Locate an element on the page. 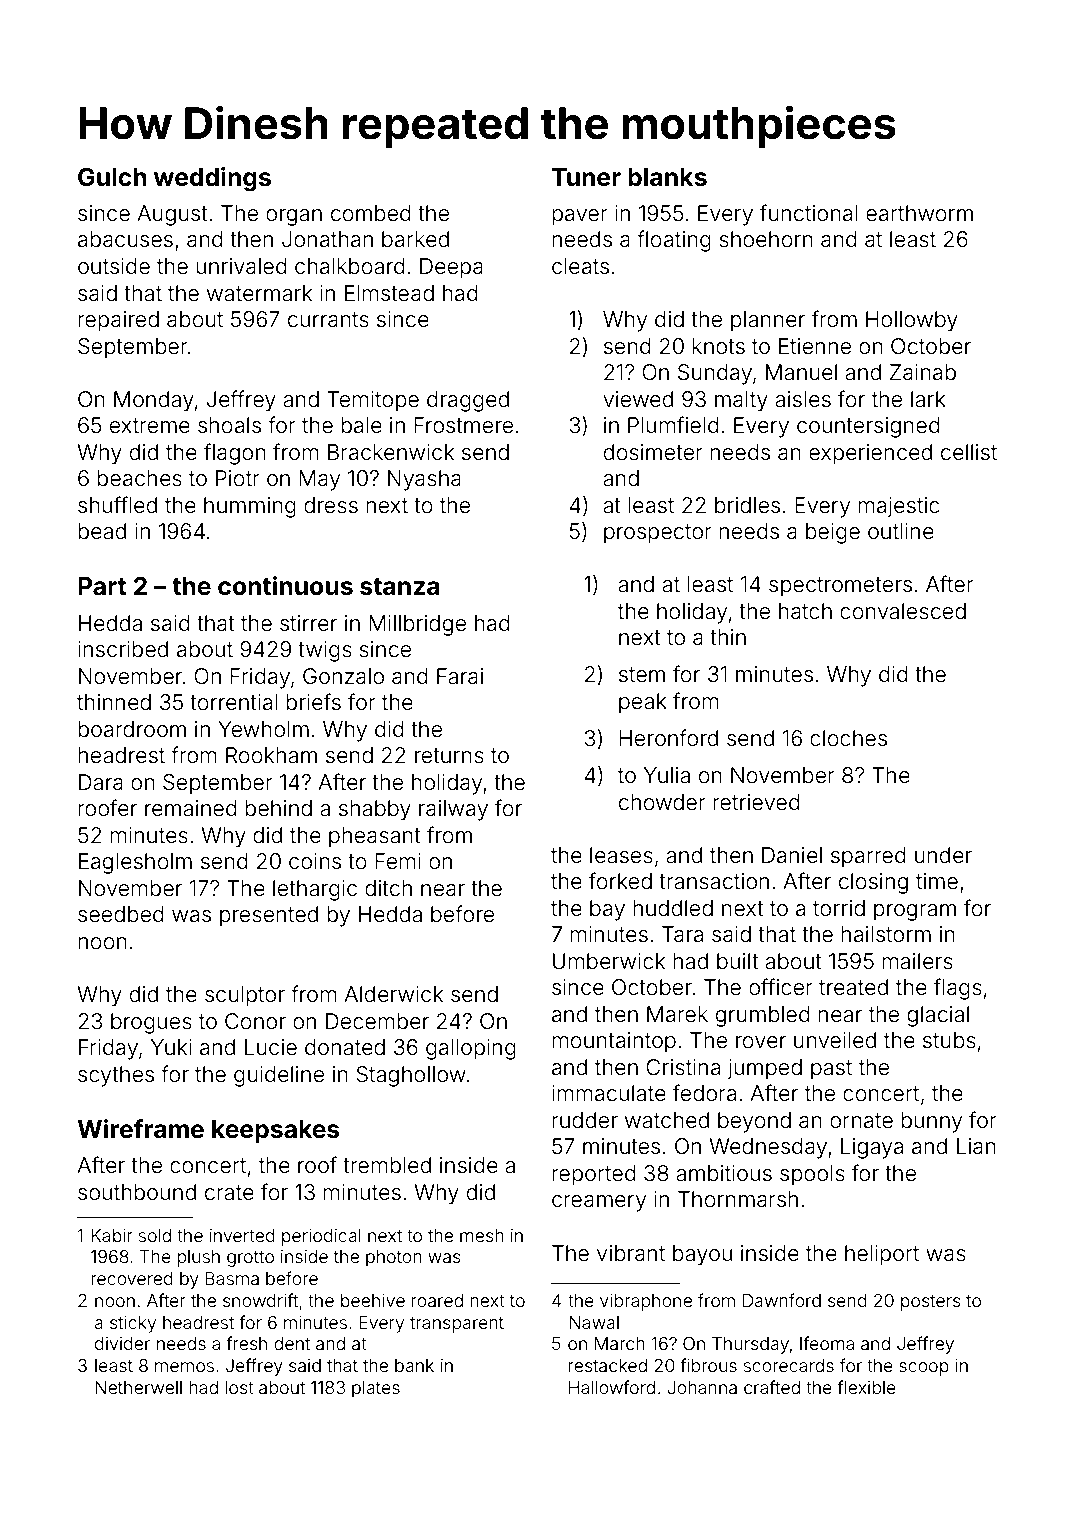 This image has height=1525, width=1078. posters is located at coordinates (931, 1303).
